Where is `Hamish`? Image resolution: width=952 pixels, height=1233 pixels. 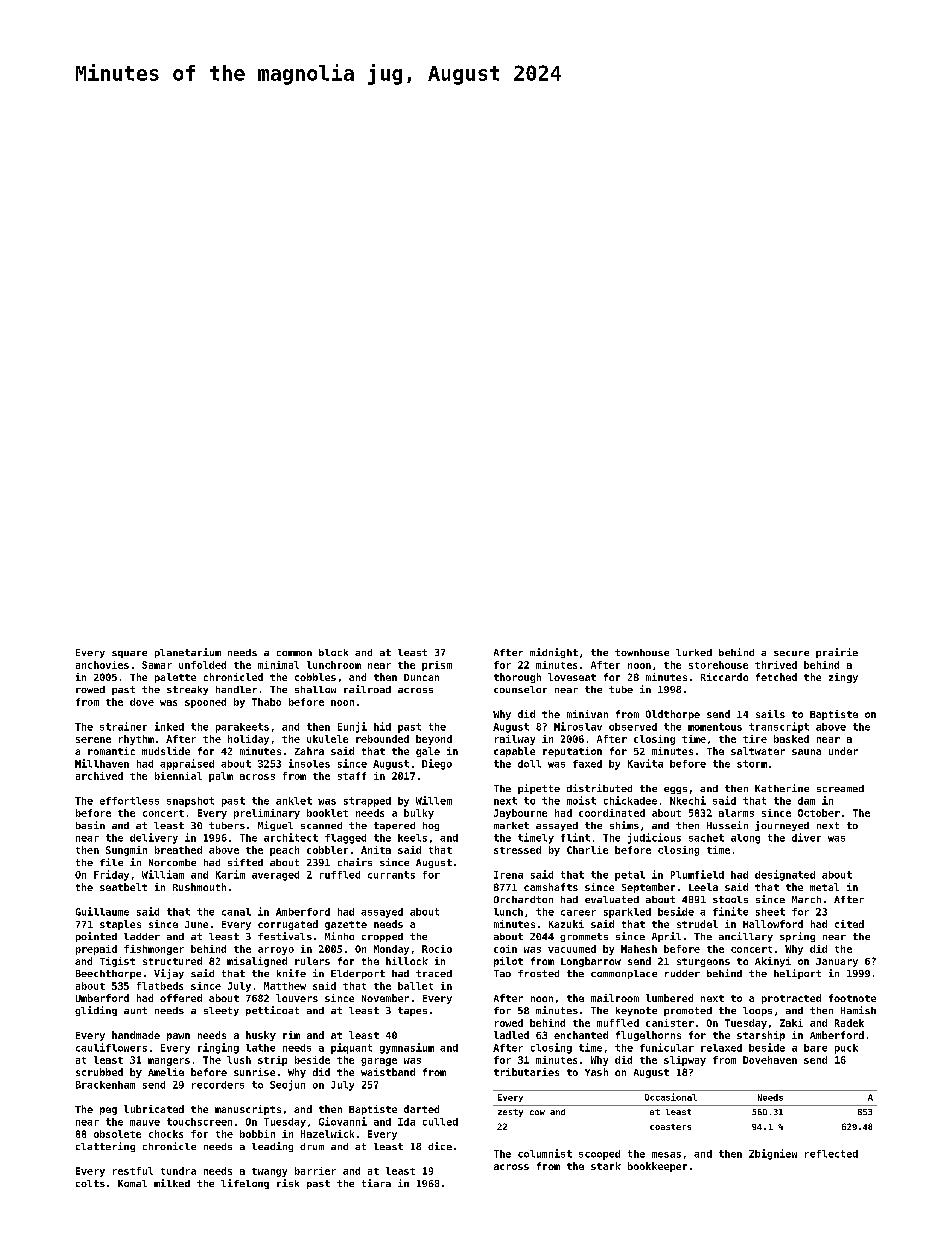
Hamish is located at coordinates (858, 1010).
